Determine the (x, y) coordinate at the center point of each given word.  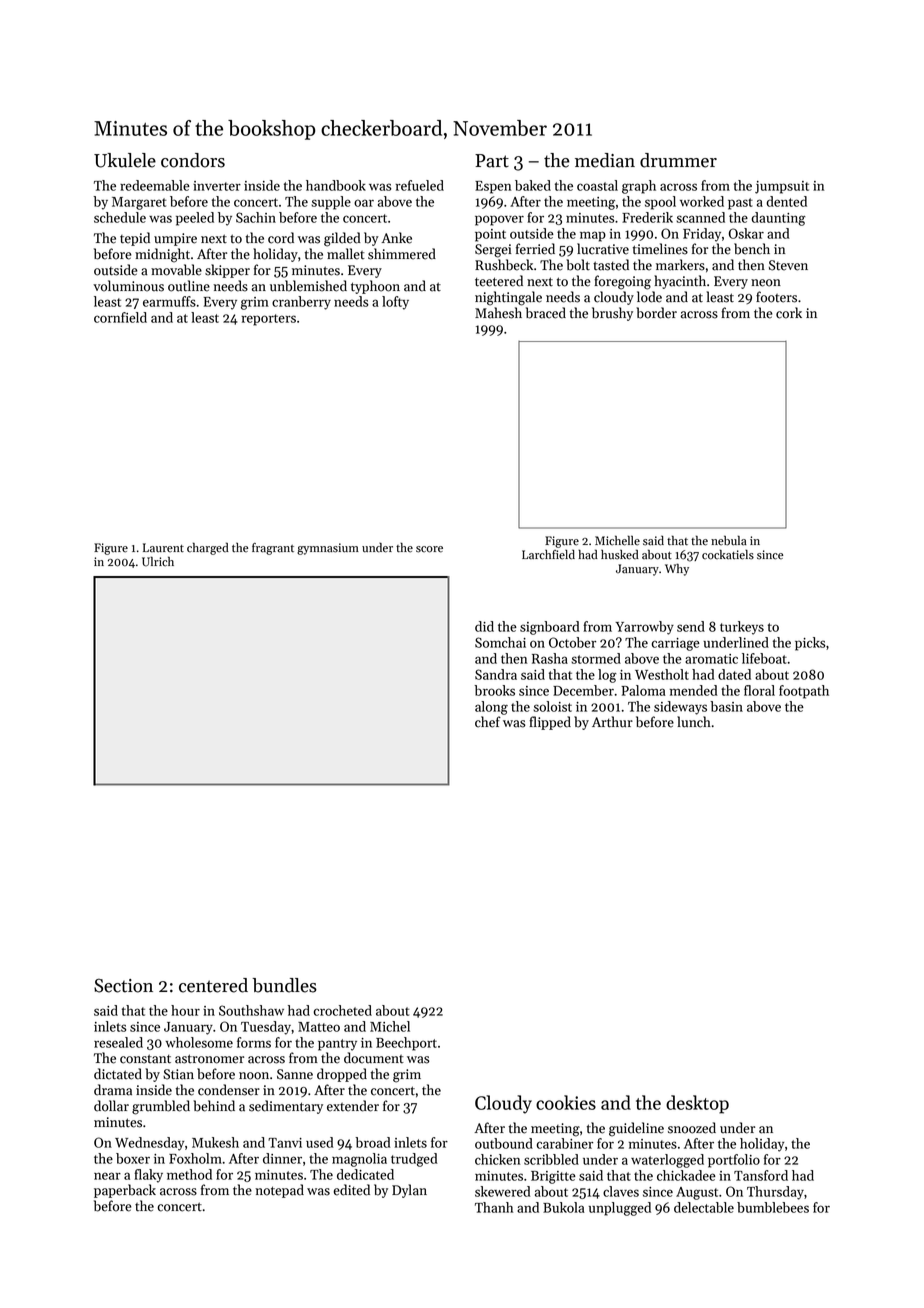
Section (123, 985)
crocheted (343, 1010)
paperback (125, 1191)
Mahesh (498, 313)
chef (488, 722)
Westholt (662, 674)
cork (789, 313)
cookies (566, 1102)
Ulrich (158, 561)
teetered (499, 281)
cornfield (120, 317)
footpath (804, 692)
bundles (284, 985)
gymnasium (328, 549)
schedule (120, 217)
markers (680, 265)
